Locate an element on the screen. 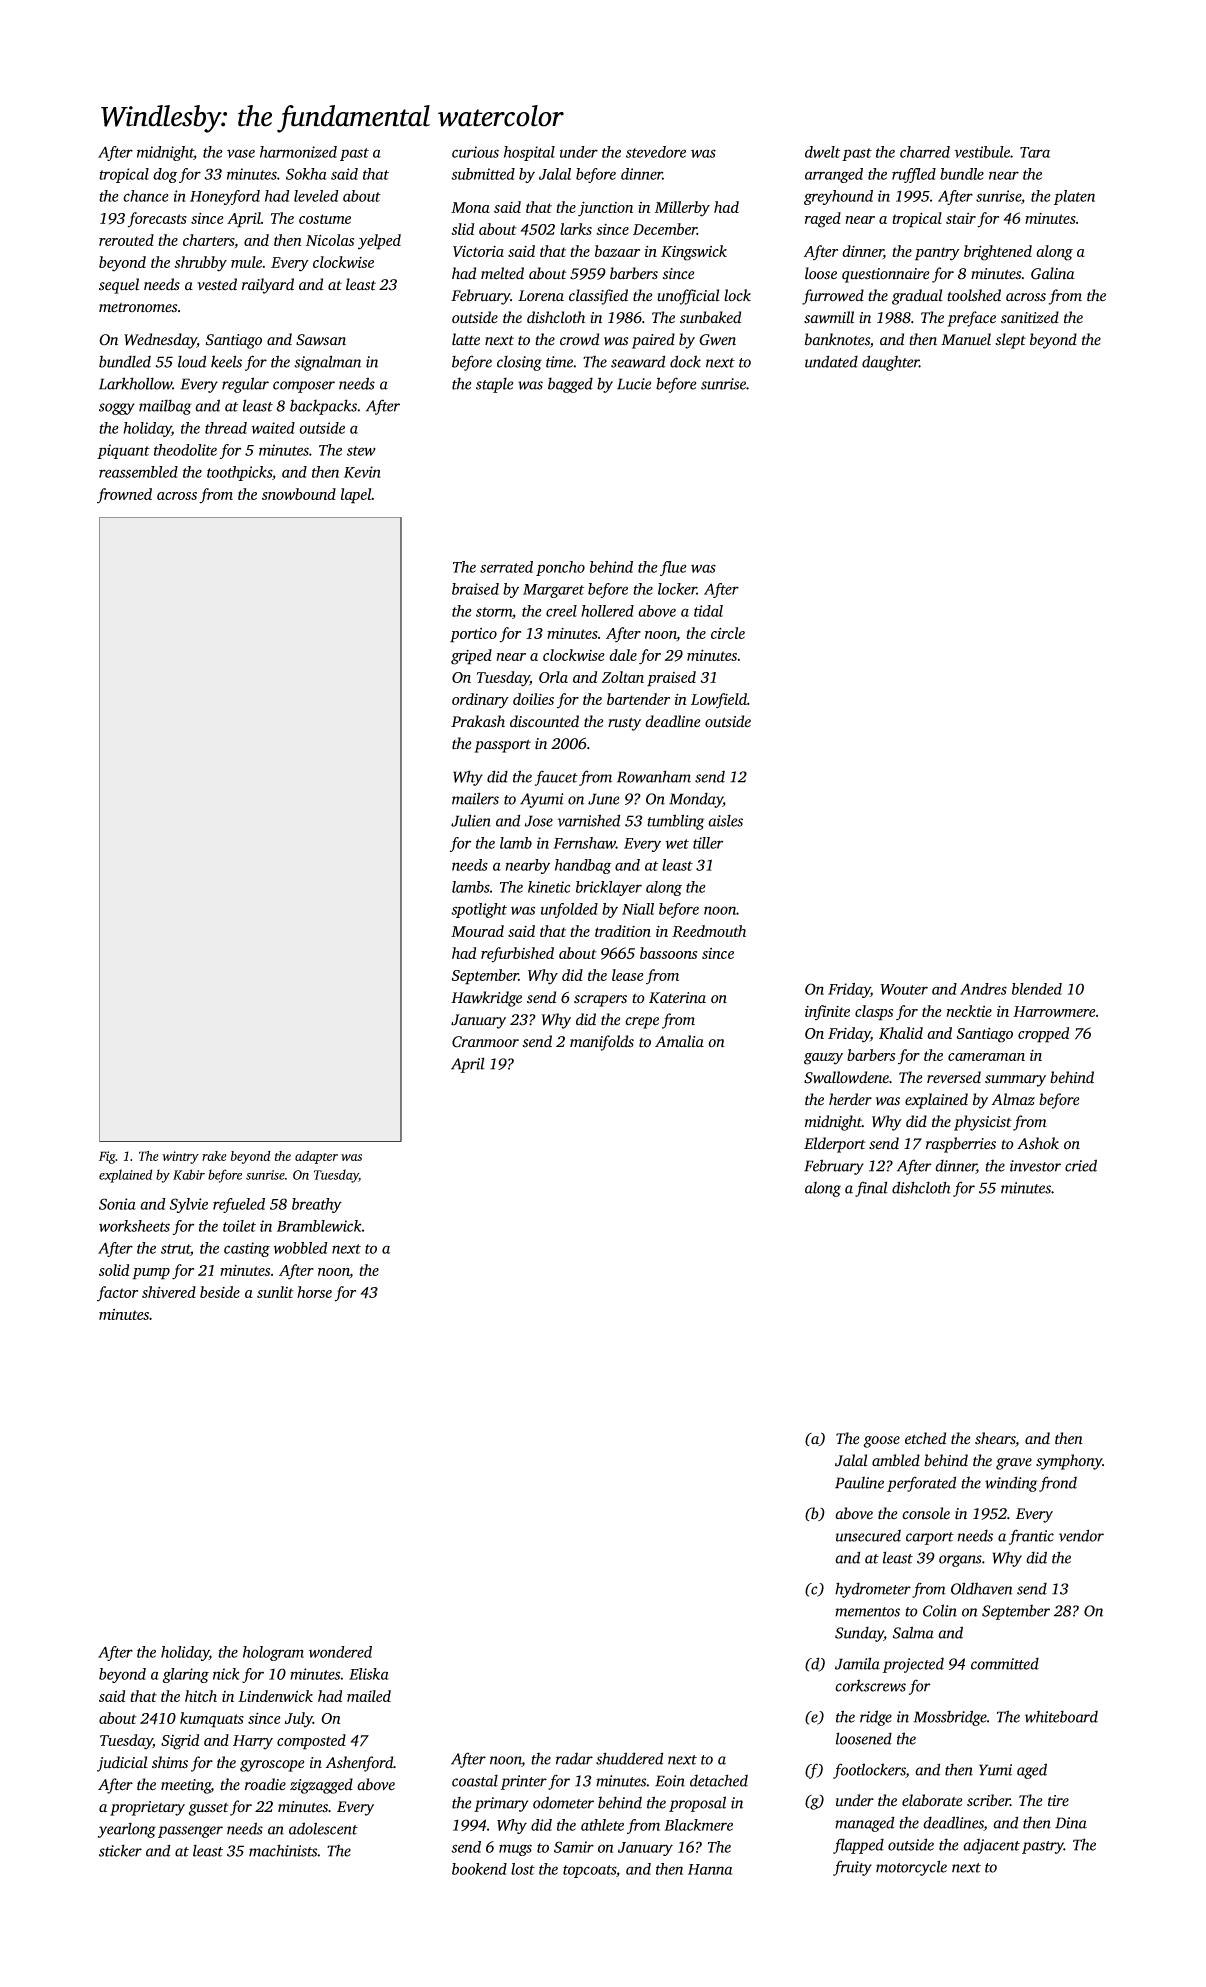 The image size is (1206, 1987). whiteboard is located at coordinates (1061, 1716).
